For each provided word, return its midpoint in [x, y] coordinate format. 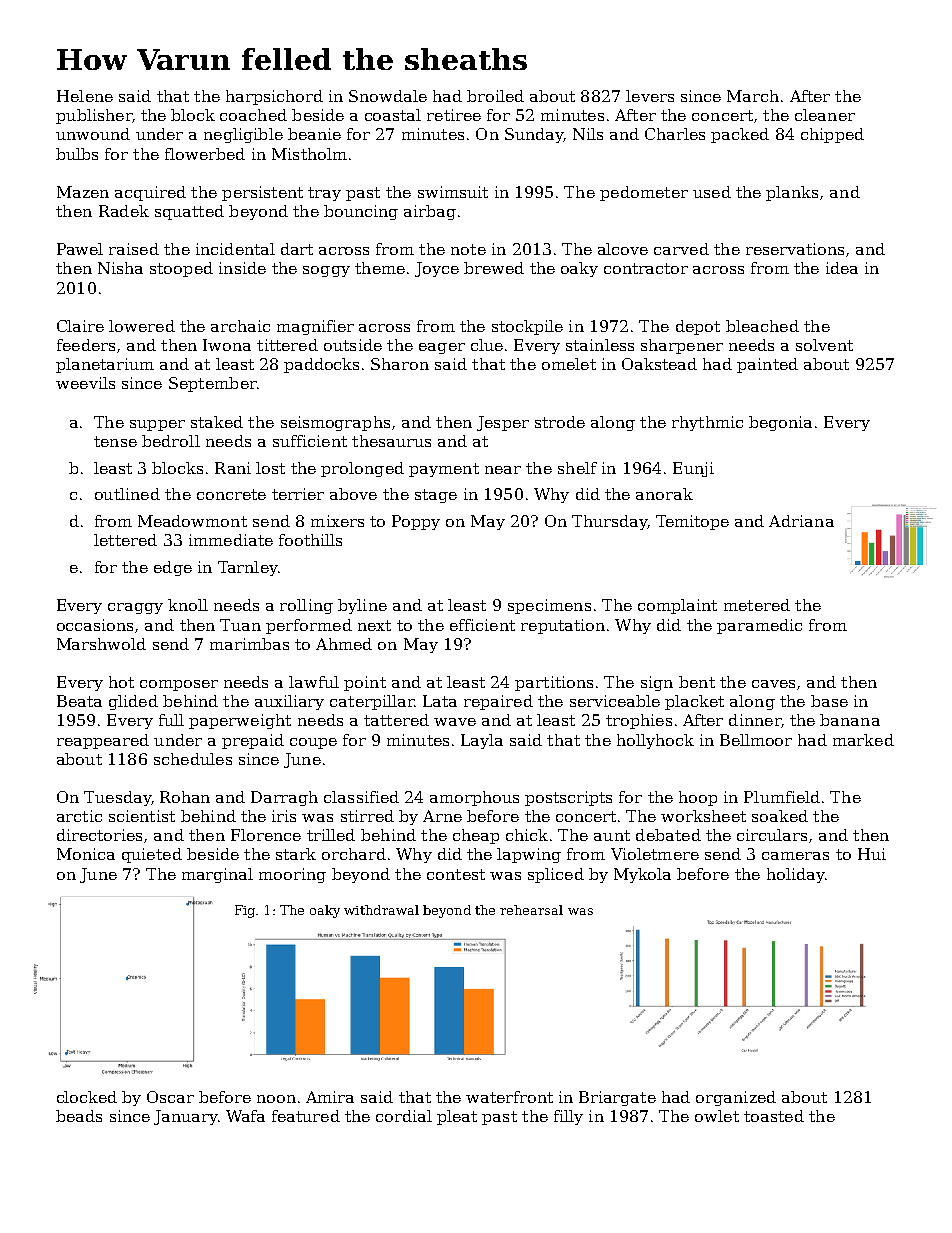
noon [276, 1099]
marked [863, 740]
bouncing [361, 212]
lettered [125, 540]
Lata [440, 701]
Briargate [617, 1098]
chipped [832, 135]
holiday [795, 875]
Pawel [80, 249]
